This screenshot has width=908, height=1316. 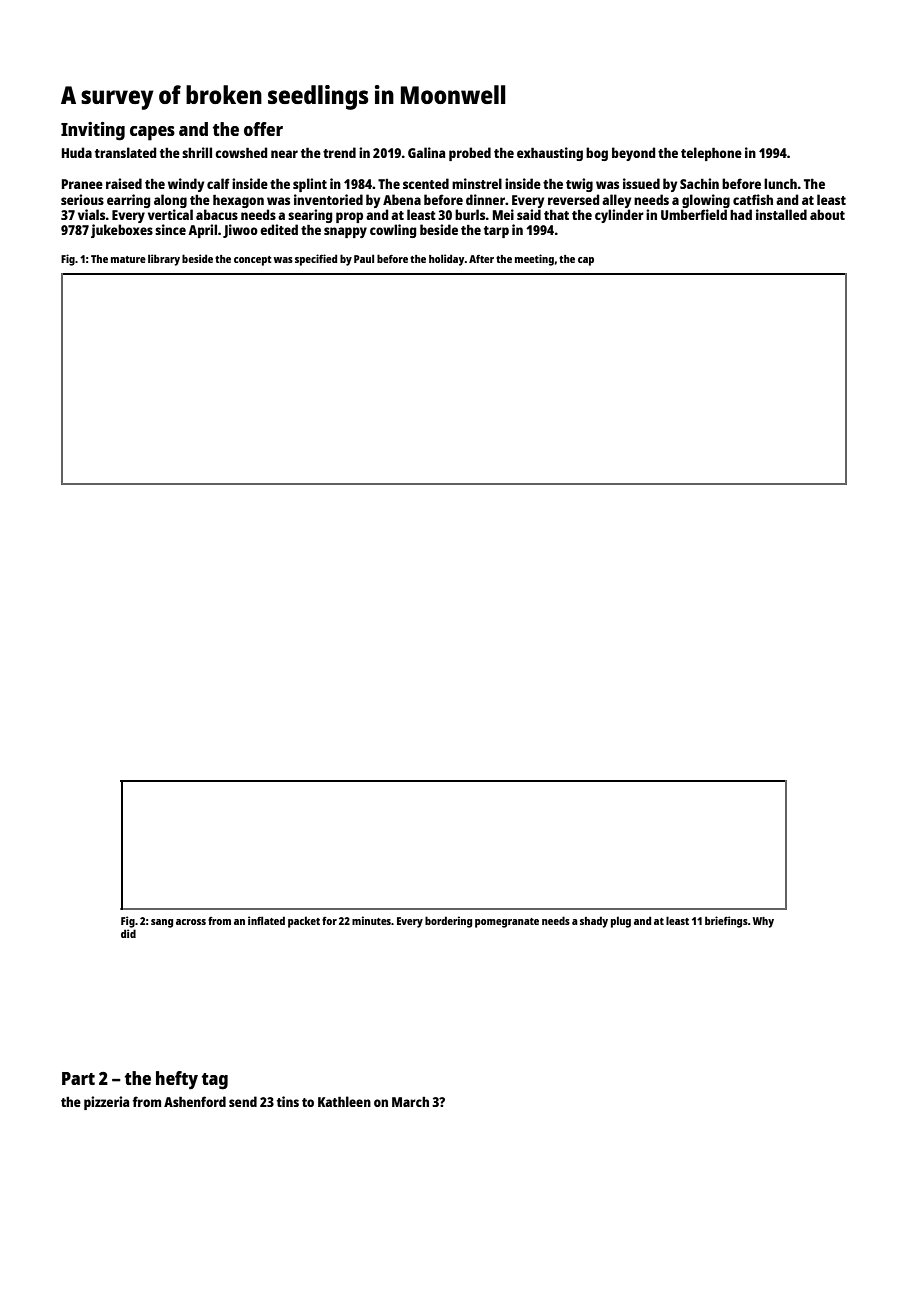 I want to click on library, so click(x=164, y=260).
